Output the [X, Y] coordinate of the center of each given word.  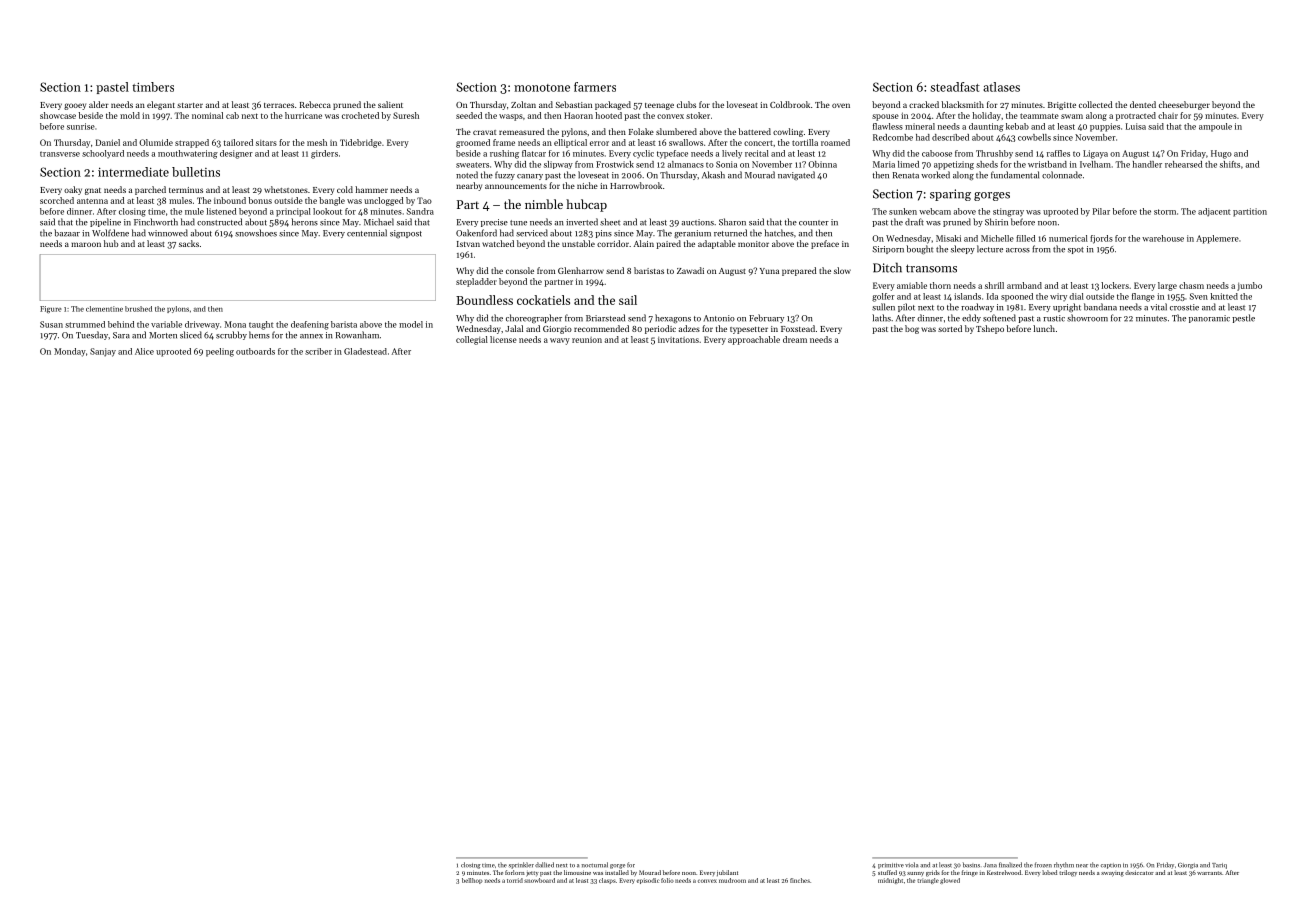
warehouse [1163, 238]
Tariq [1219, 866]
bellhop [472, 881]
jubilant [727, 873]
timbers [153, 87]
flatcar [534, 153]
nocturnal [595, 865]
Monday [70, 352]
